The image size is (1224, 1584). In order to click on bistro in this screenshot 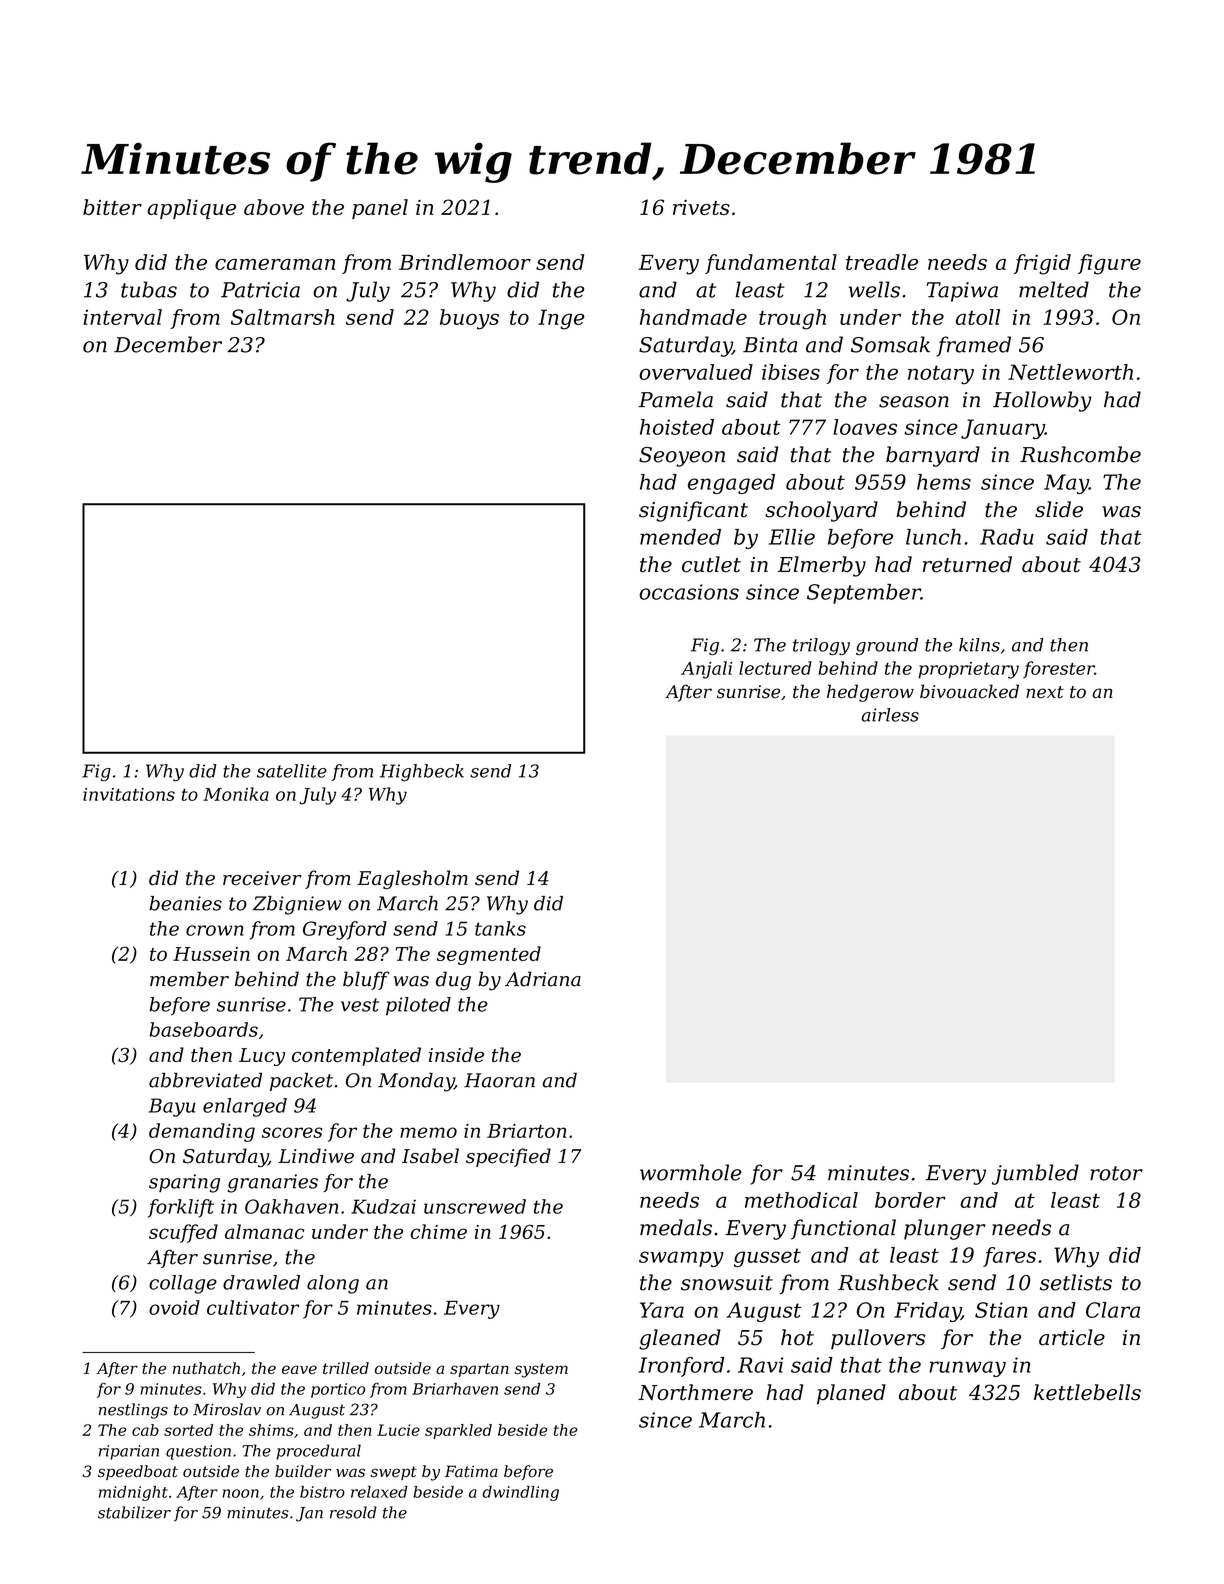, I will do `click(322, 1492)`.
